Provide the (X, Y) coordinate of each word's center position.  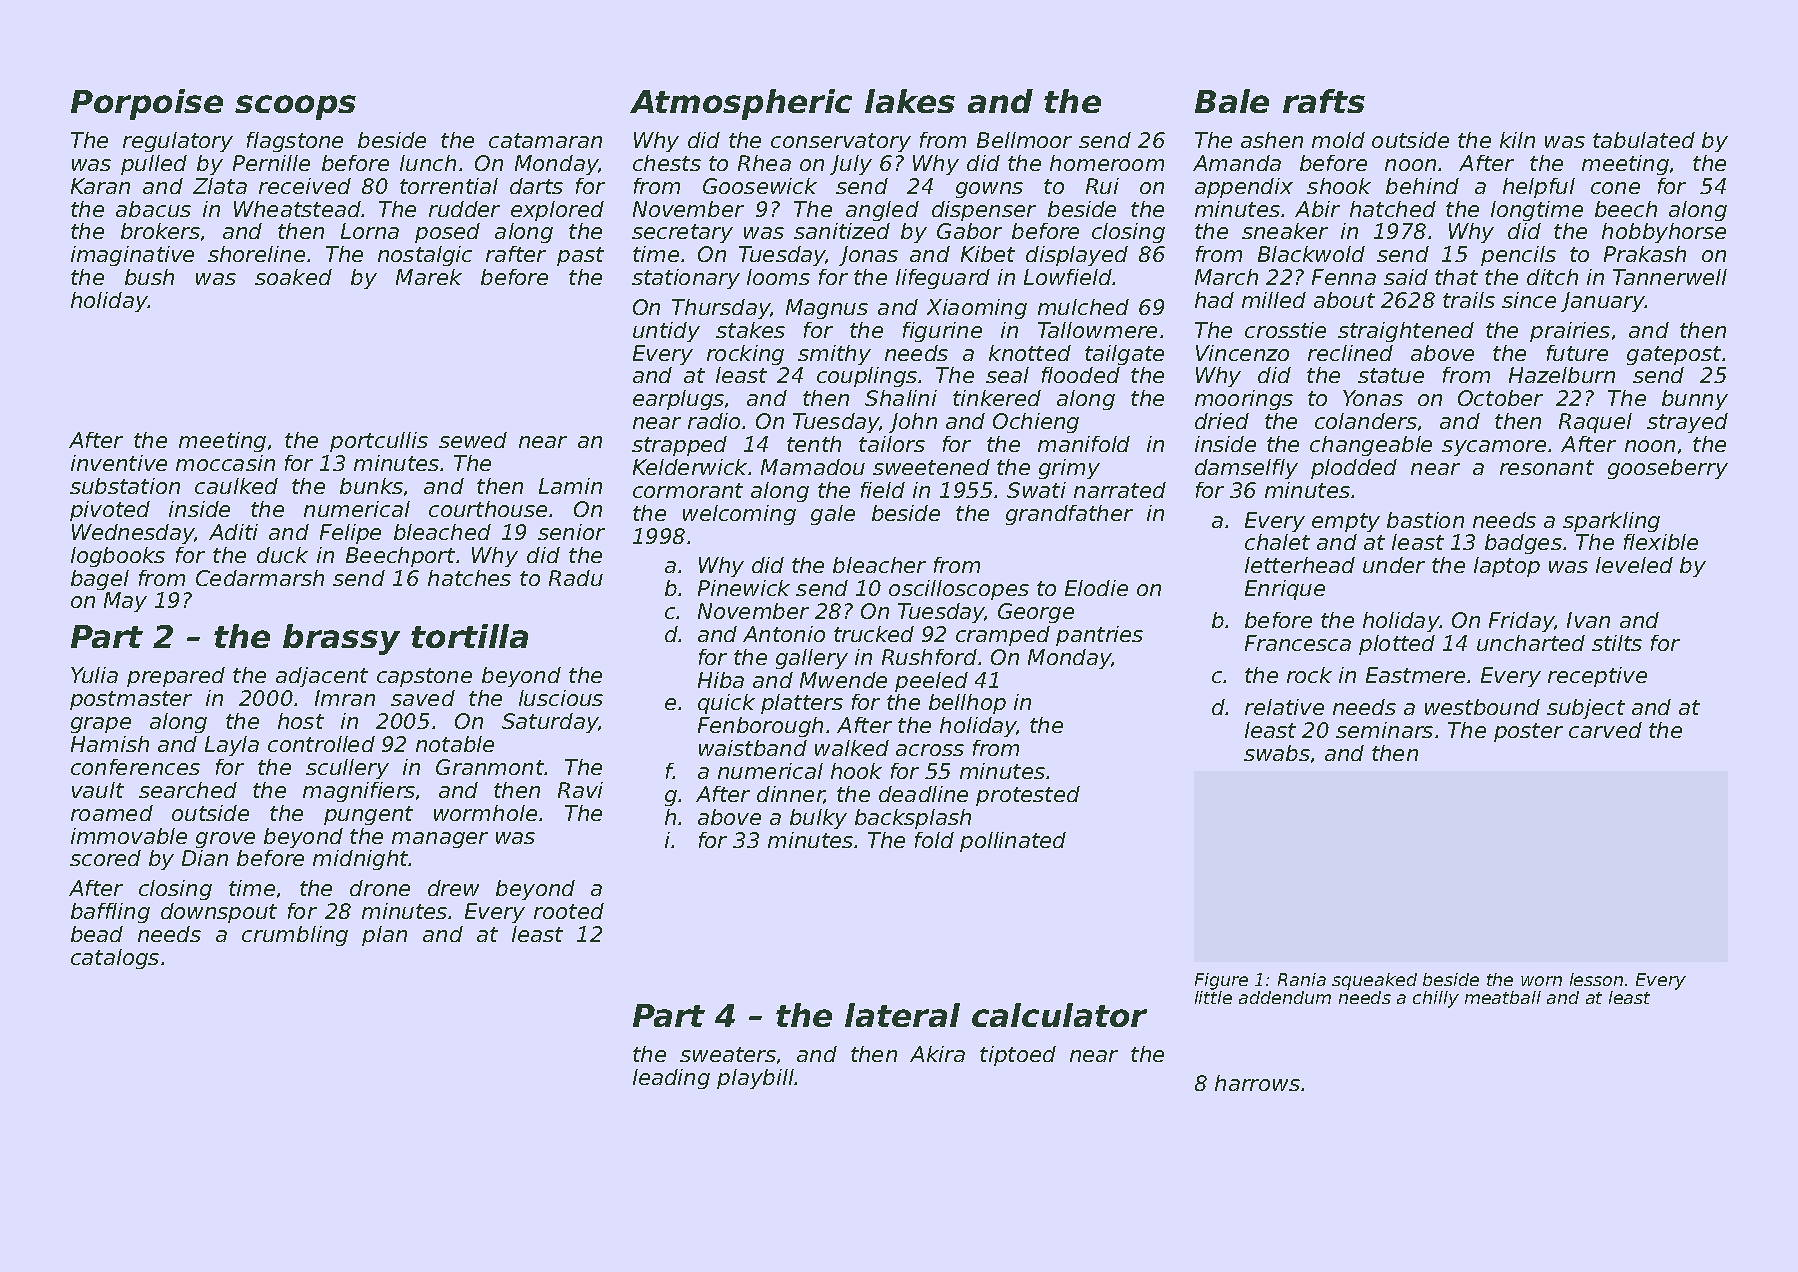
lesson (1596, 979)
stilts (1617, 643)
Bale (1232, 101)
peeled (931, 682)
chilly (1436, 999)
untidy (666, 332)
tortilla (469, 636)
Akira (937, 1054)
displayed (1077, 256)
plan (384, 936)
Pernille (271, 163)
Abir (1317, 209)
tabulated (1644, 140)
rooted (569, 911)
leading (671, 1079)
